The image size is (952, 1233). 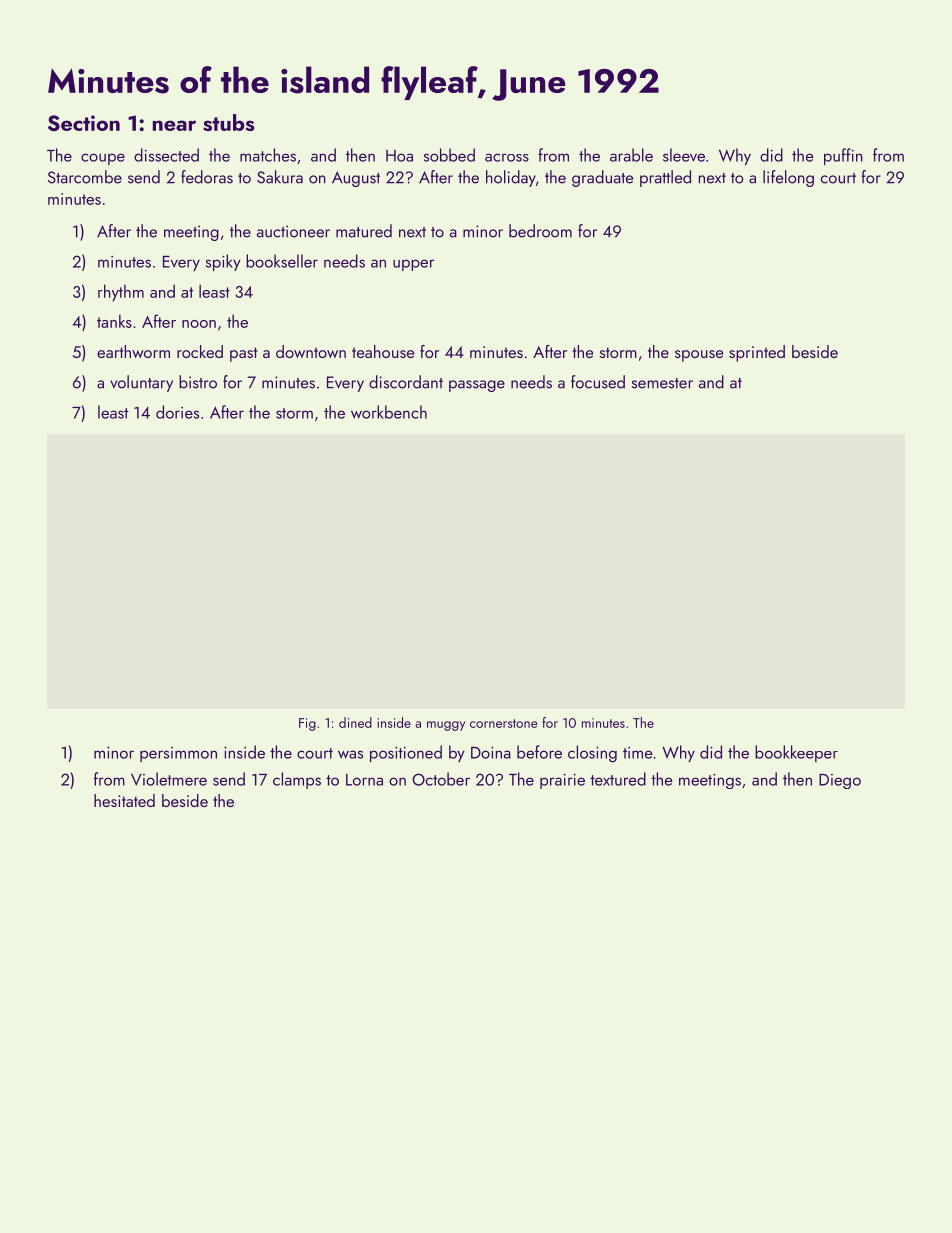 What do you see at coordinates (124, 800) in the image?
I see `hesitated` at bounding box center [124, 800].
